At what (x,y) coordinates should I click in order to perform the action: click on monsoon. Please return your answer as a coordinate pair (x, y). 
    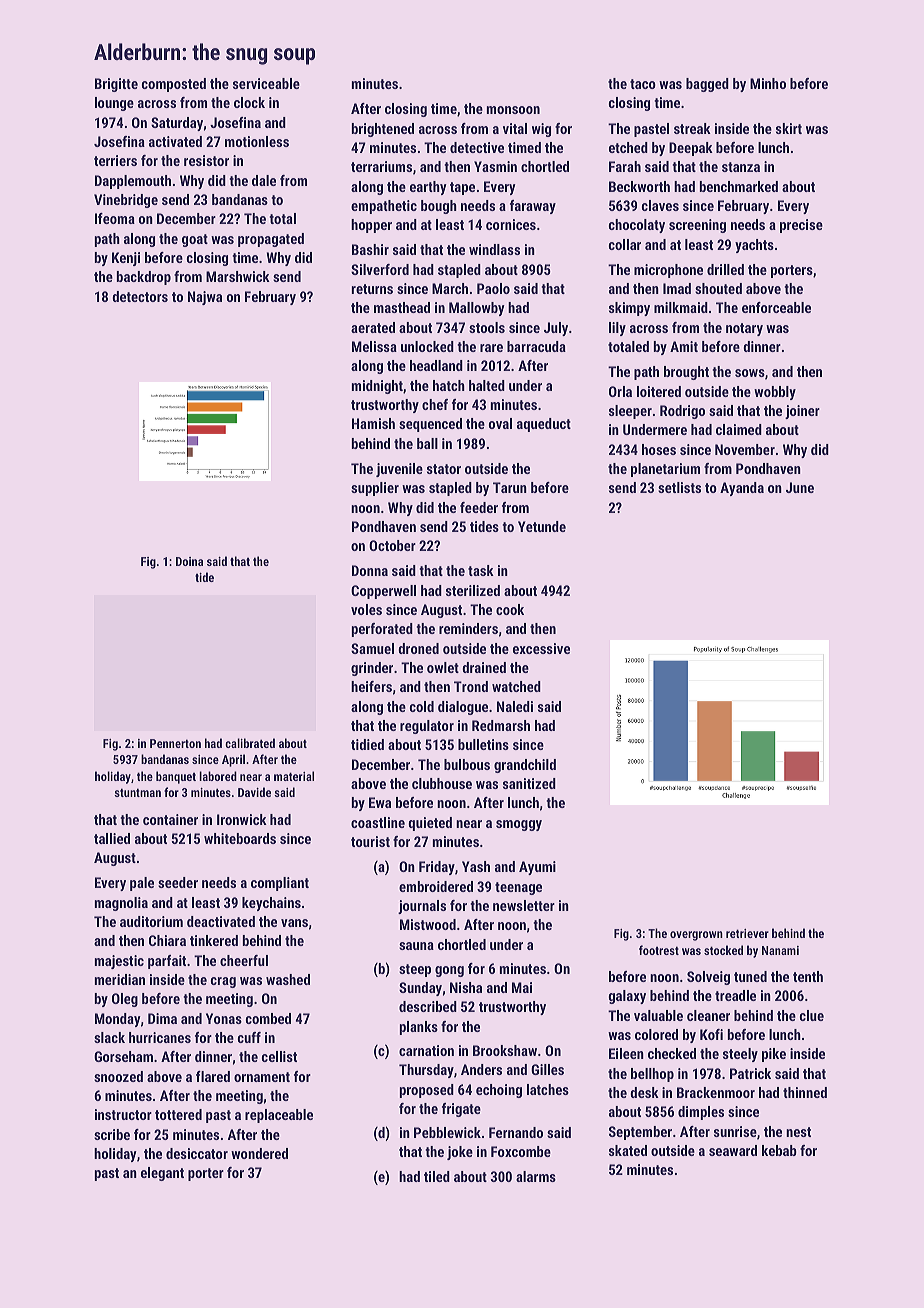
    Looking at the image, I should click on (513, 110).
